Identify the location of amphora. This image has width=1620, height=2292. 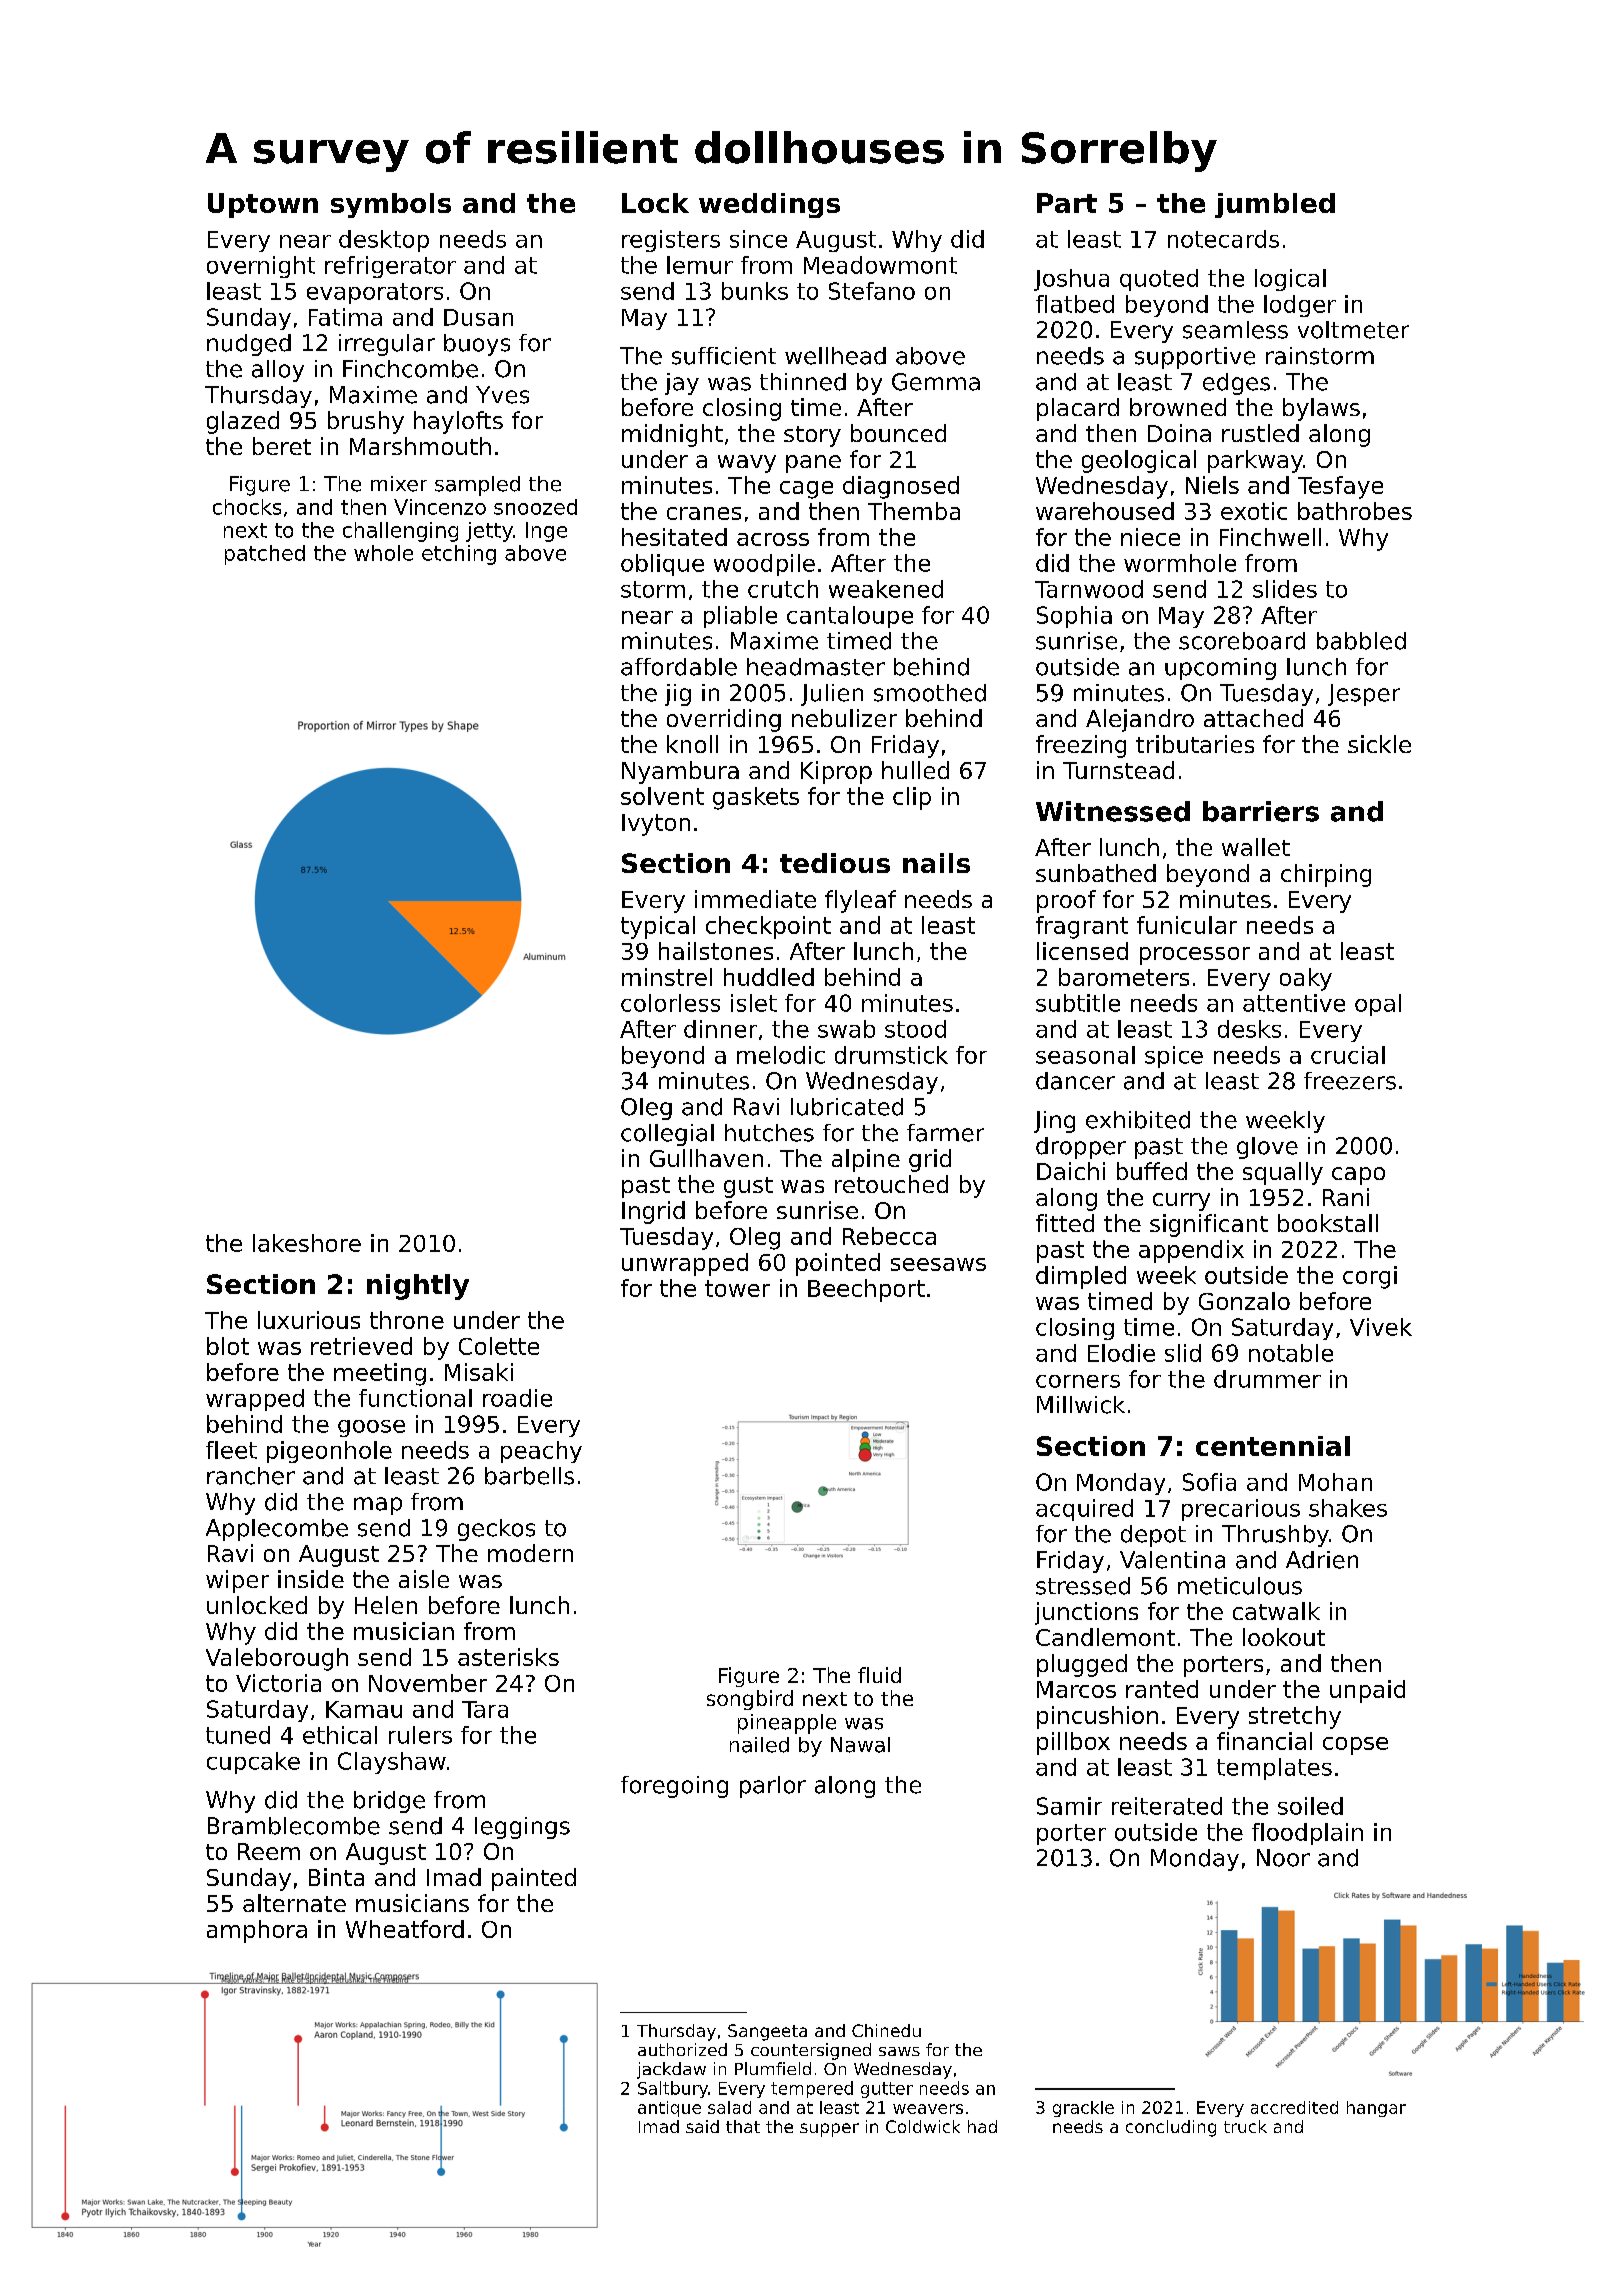
(257, 1931).
